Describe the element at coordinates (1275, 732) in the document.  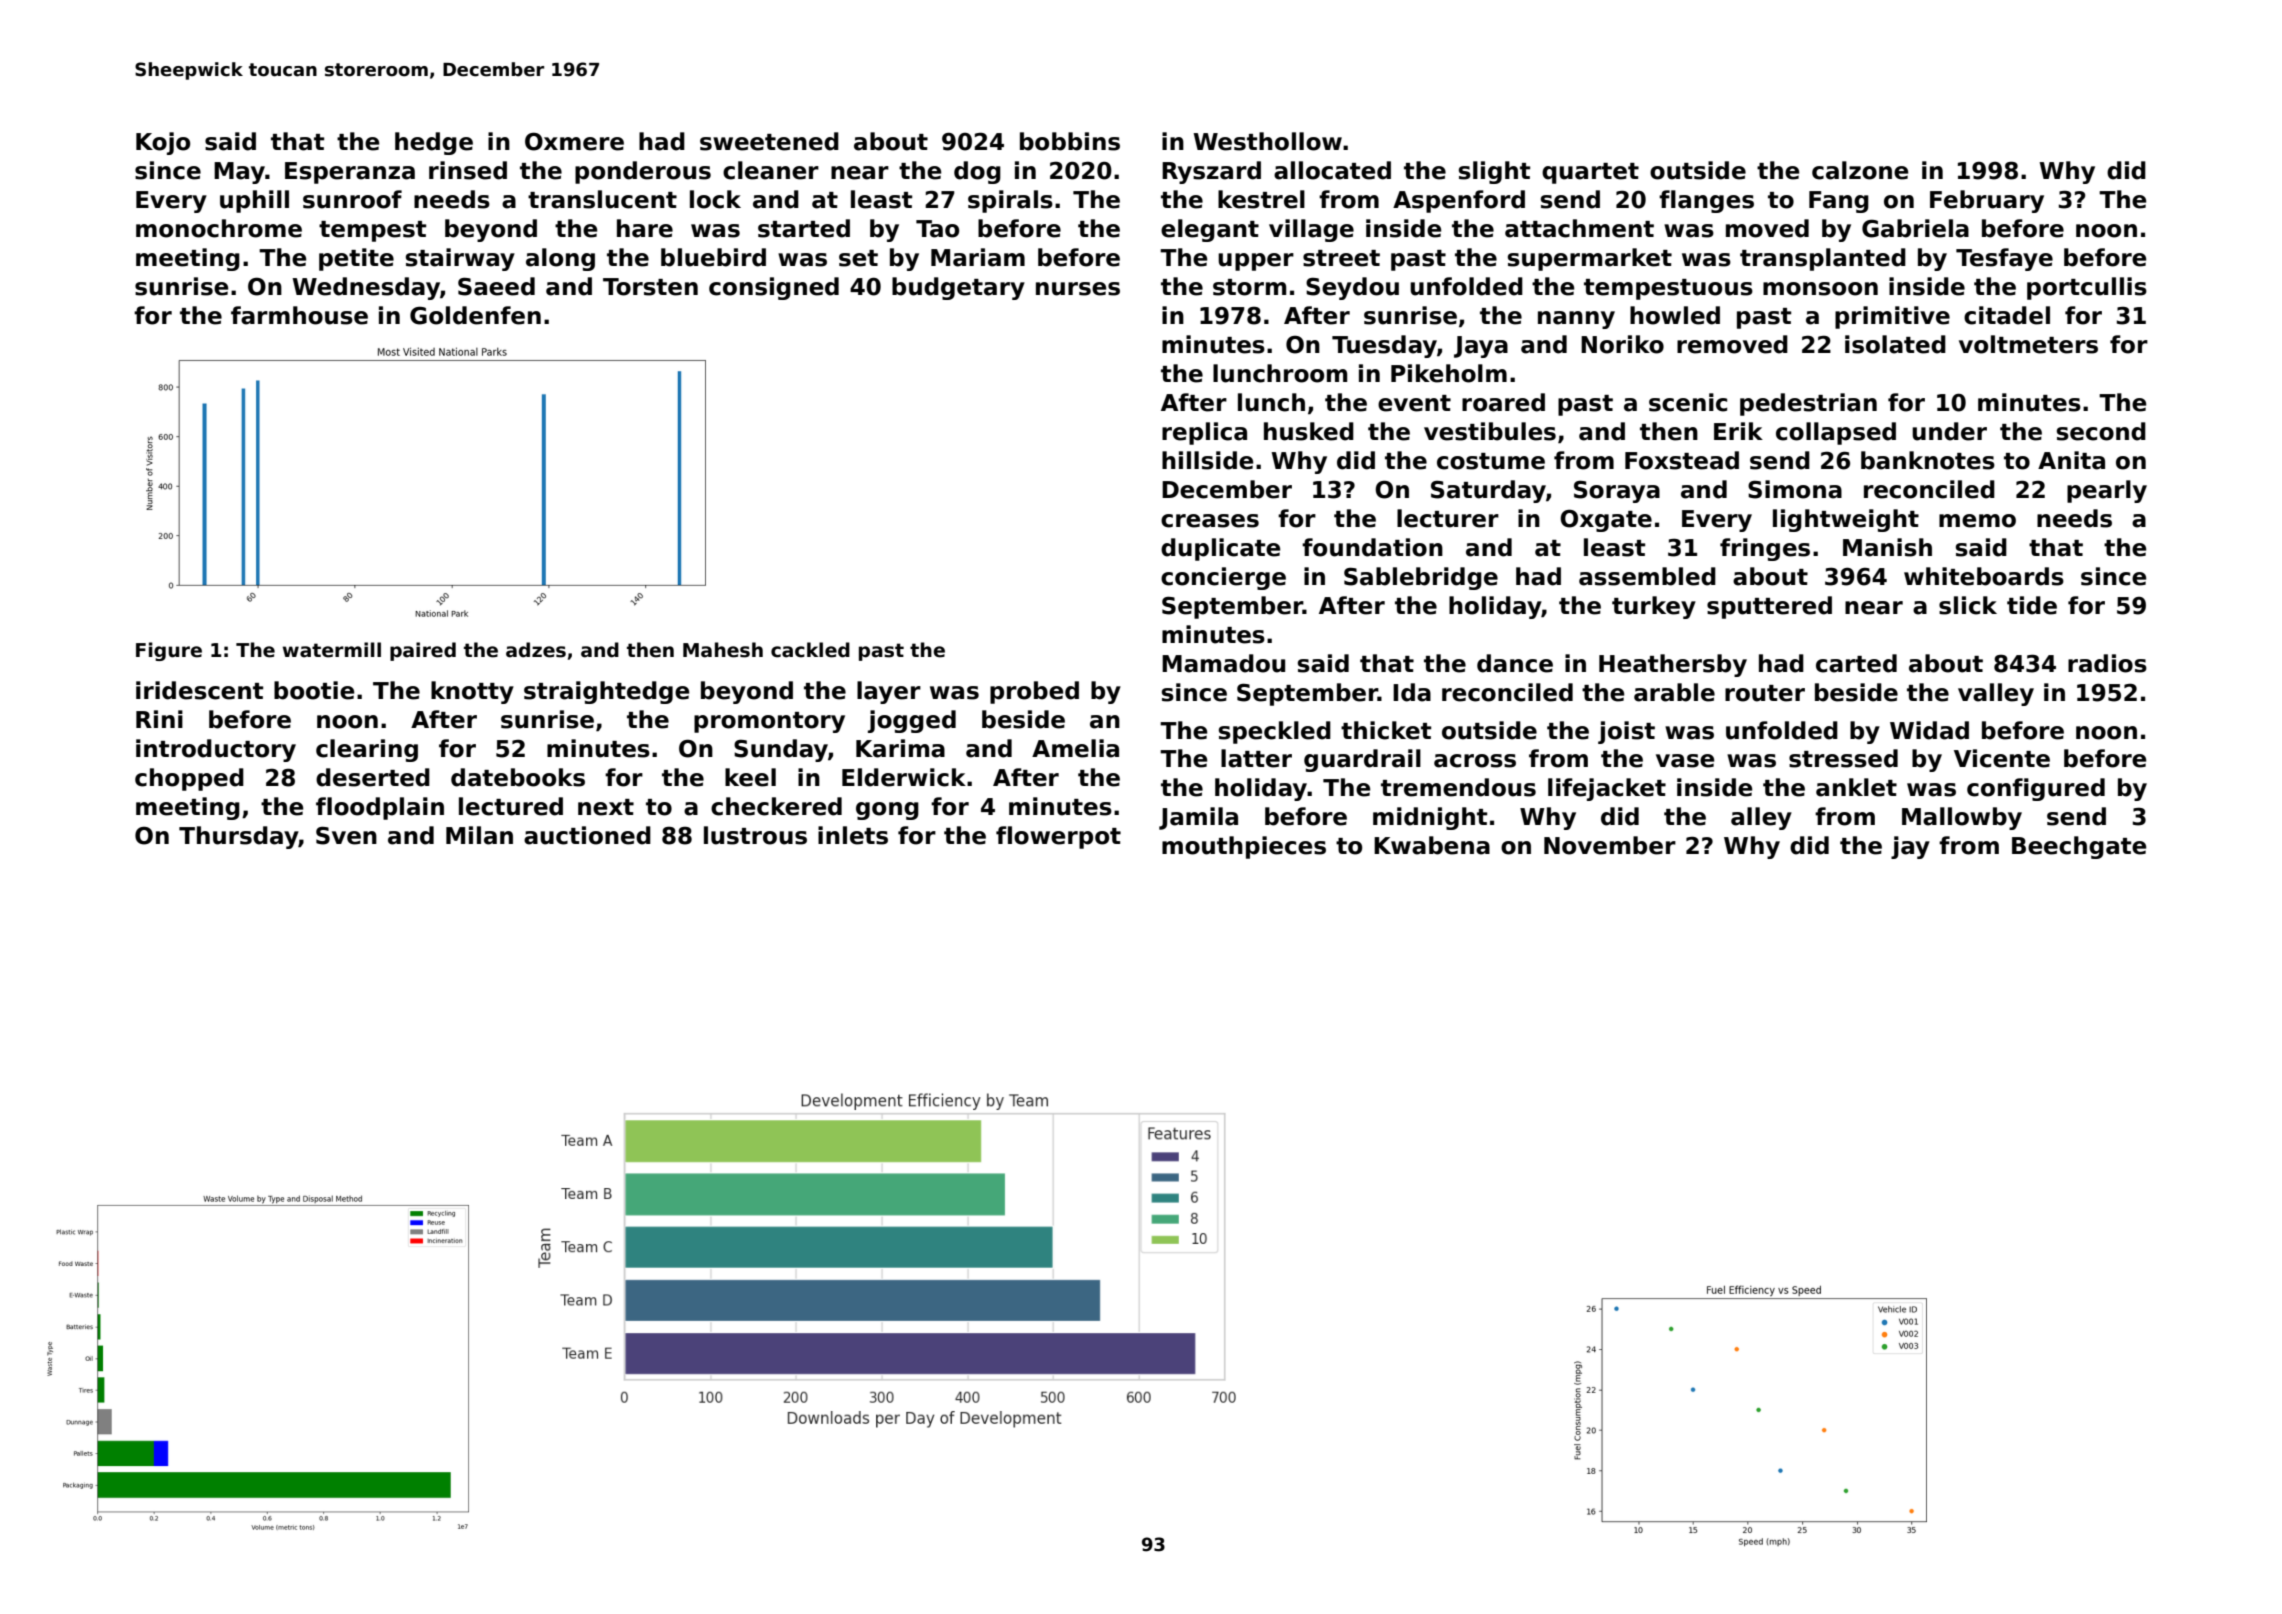
I see `speckled` at that location.
